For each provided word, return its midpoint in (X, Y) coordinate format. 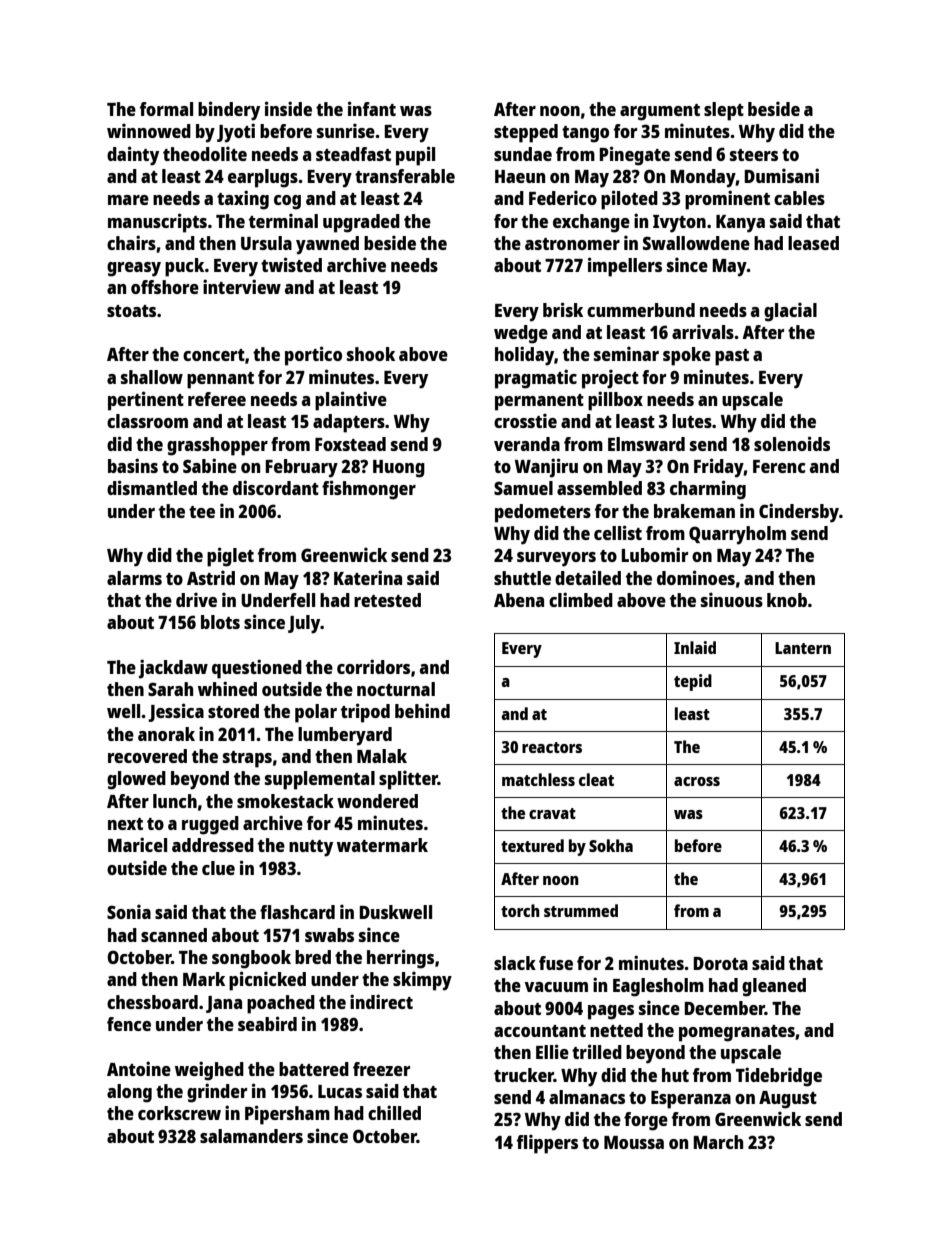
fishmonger (369, 490)
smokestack (285, 801)
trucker (524, 1075)
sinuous (732, 599)
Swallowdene (696, 243)
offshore (165, 287)
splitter (408, 780)
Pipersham (287, 1115)
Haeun (520, 176)
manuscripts (157, 223)
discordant (276, 487)
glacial (790, 312)
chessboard (152, 1002)
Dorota (720, 963)
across (697, 781)
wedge (521, 334)
